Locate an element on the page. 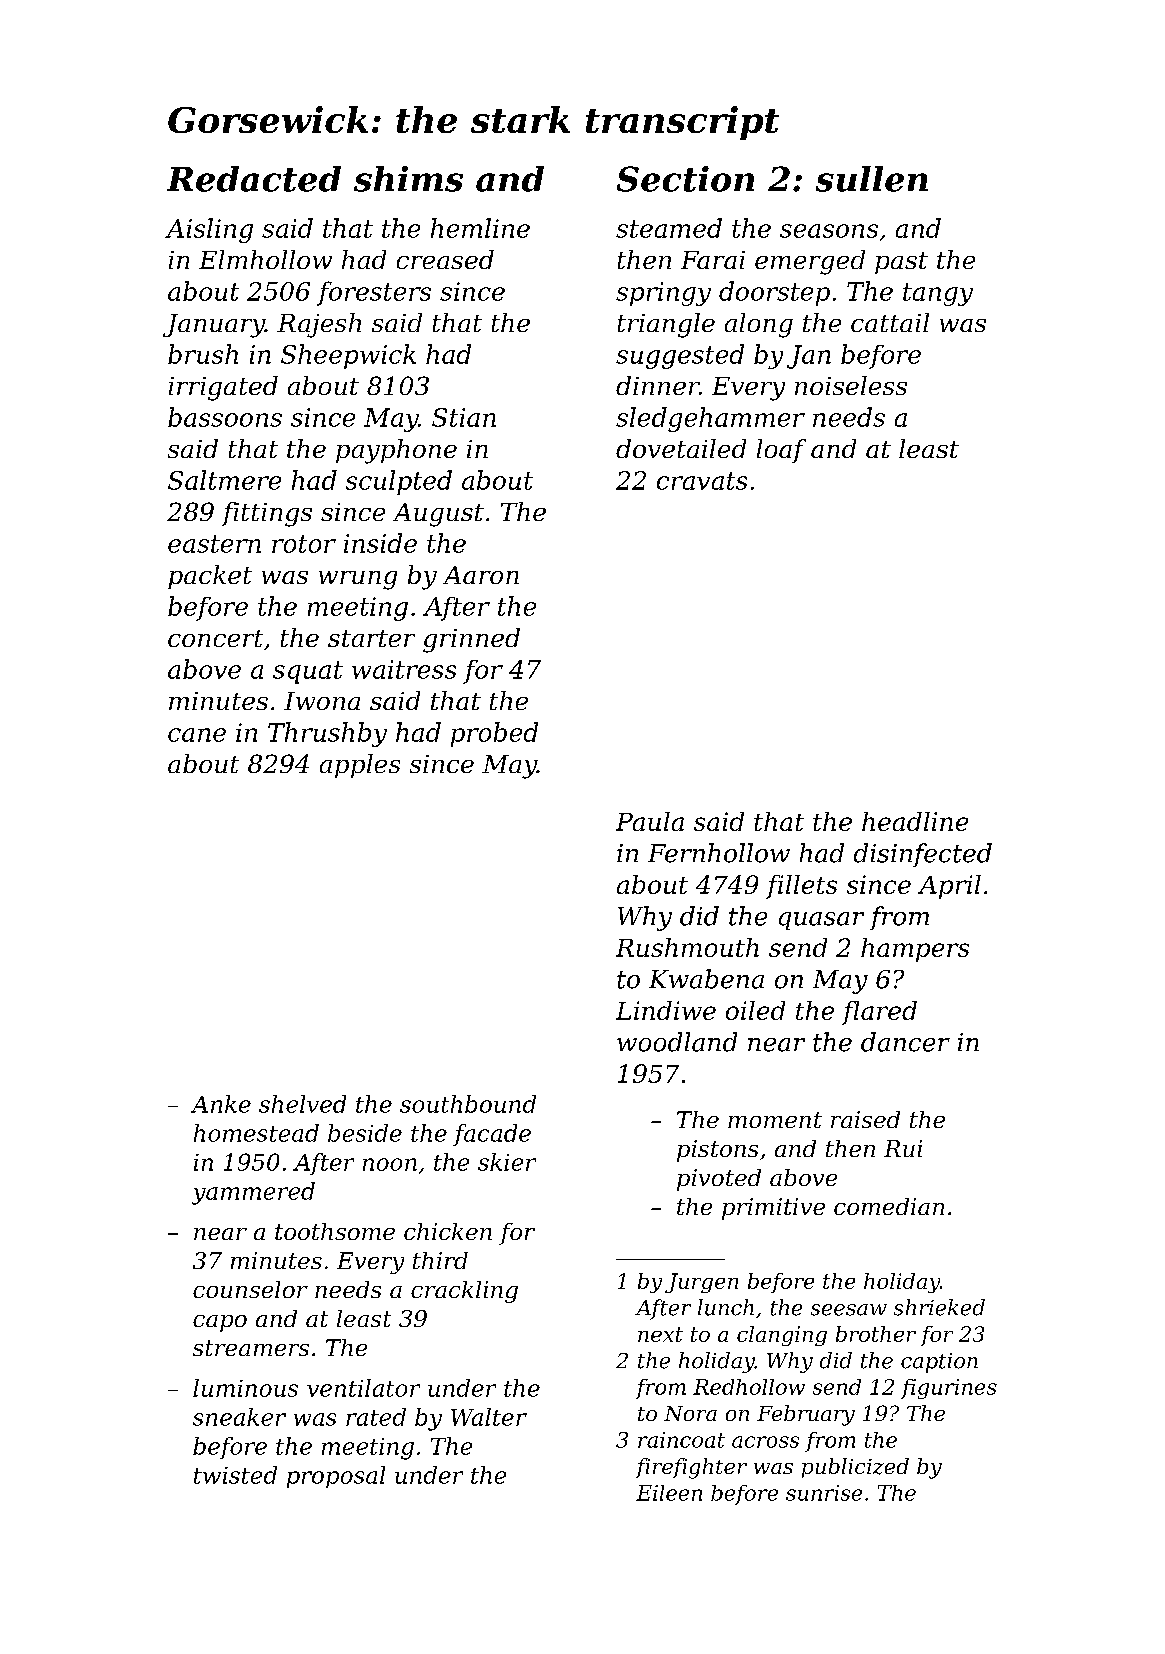 The width and height of the image is (1165, 1654). apples is located at coordinates (360, 766).
